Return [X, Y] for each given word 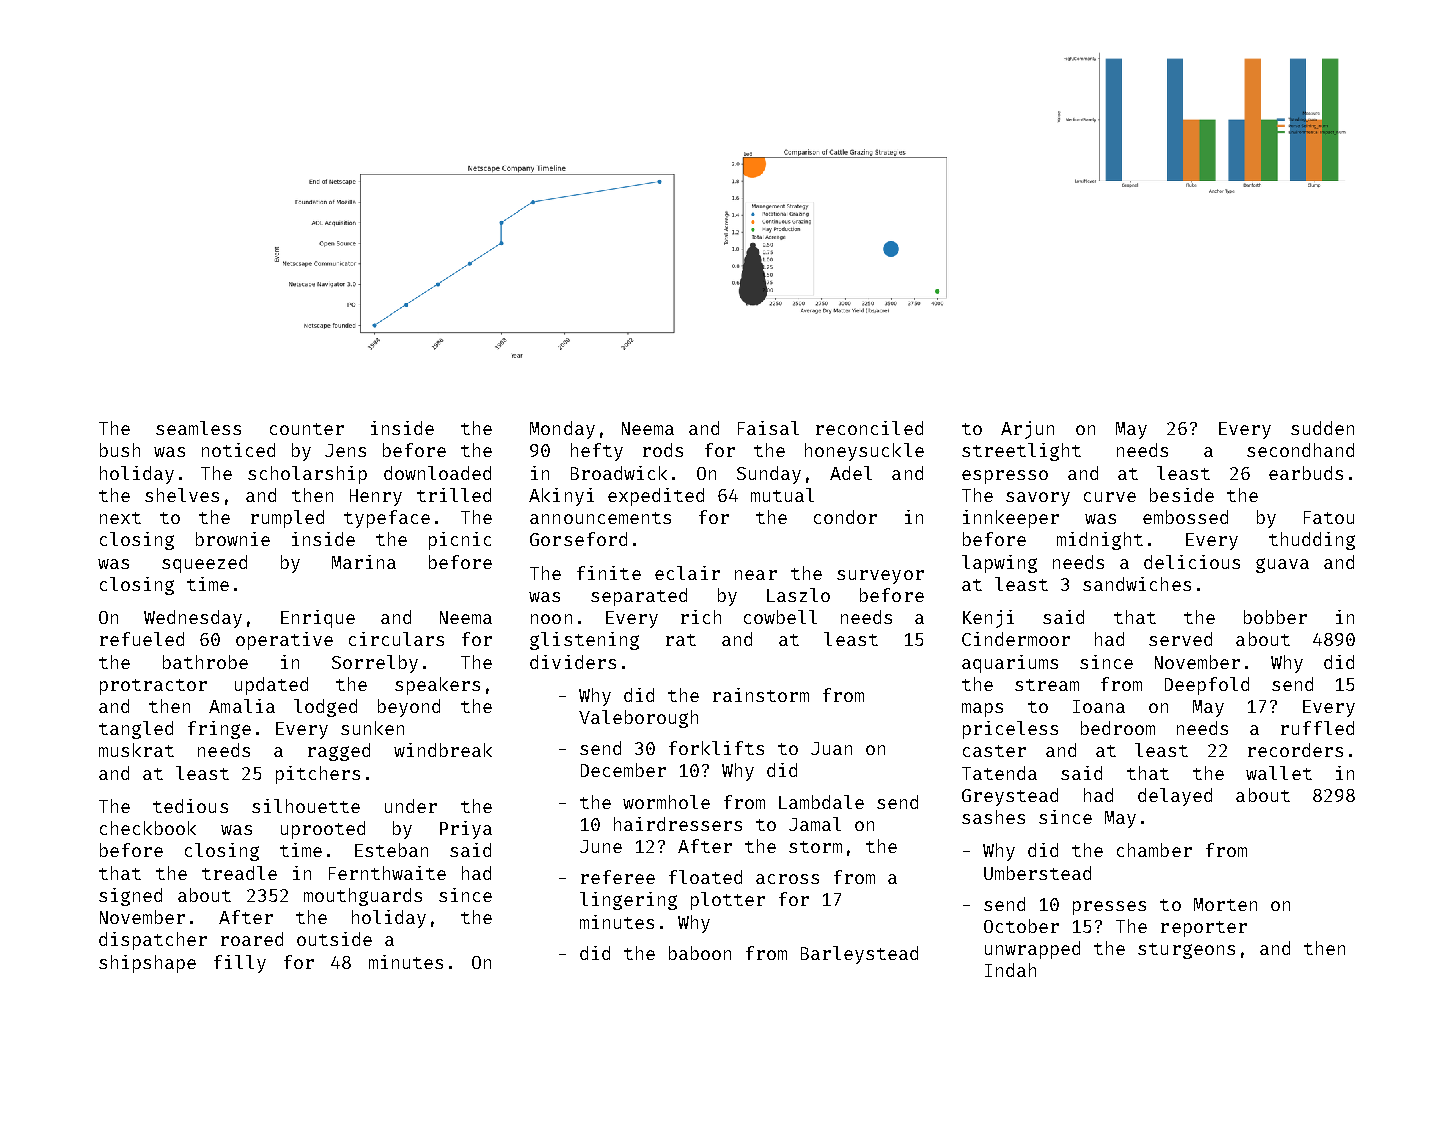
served [1180, 639]
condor [845, 517]
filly [240, 964]
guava [1282, 565]
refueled [142, 639]
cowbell [780, 617]
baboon [700, 953]
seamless [198, 428]
